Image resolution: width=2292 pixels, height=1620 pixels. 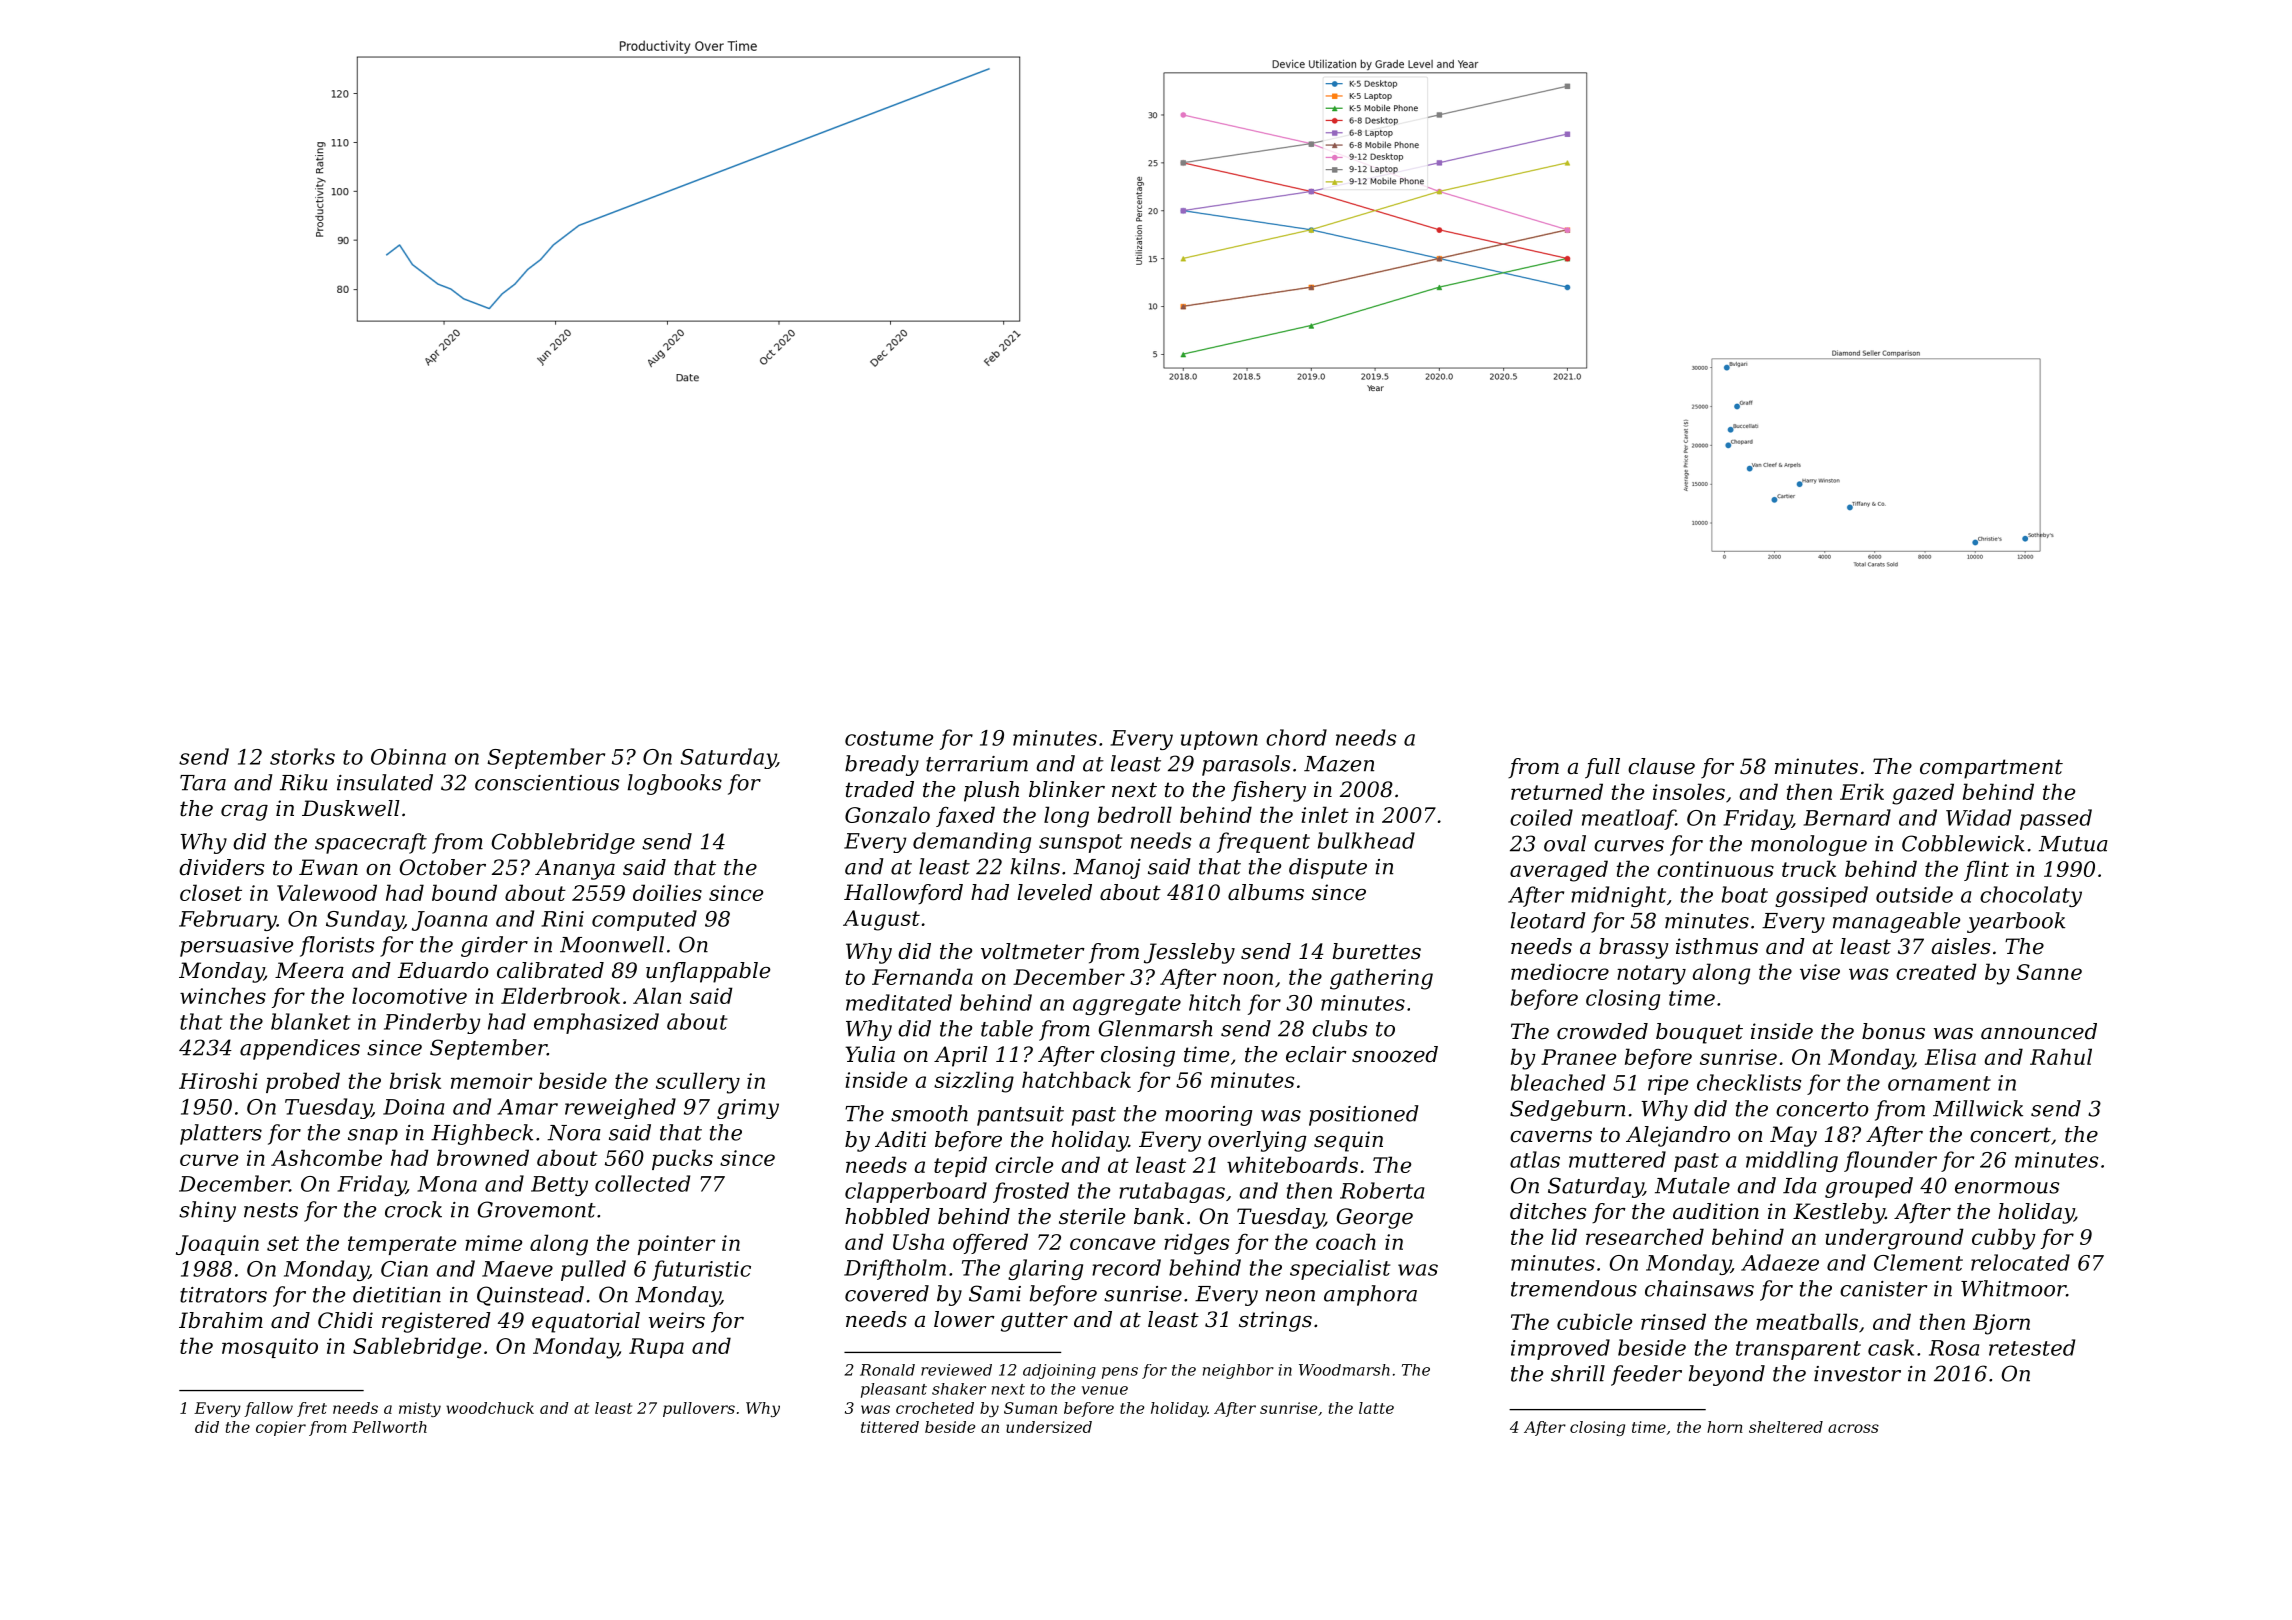 What do you see at coordinates (1292, 1164) in the screenshot?
I see `whiteboards` at bounding box center [1292, 1164].
